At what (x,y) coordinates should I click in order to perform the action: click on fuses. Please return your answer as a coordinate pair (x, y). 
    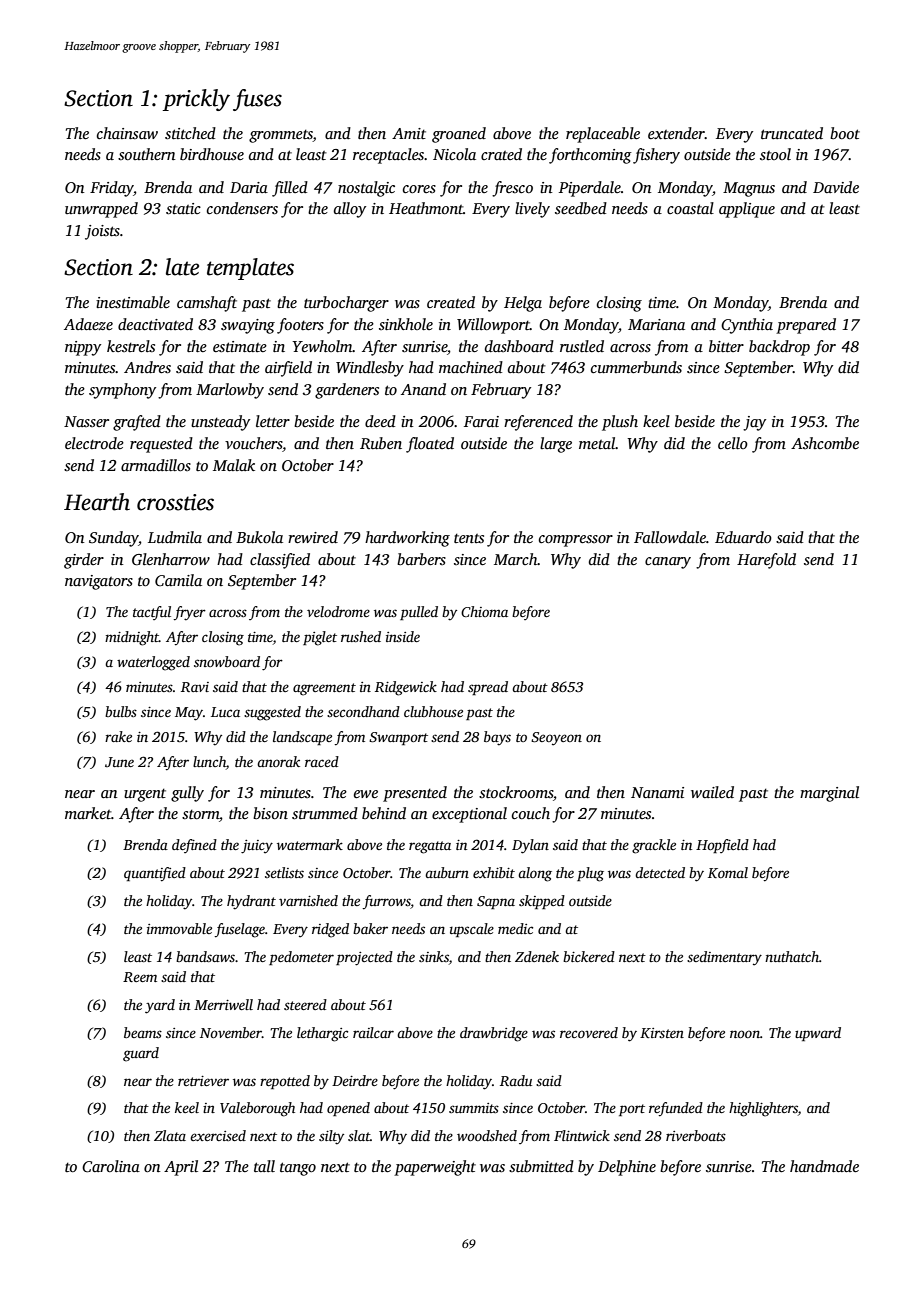
    Looking at the image, I should click on (257, 100).
